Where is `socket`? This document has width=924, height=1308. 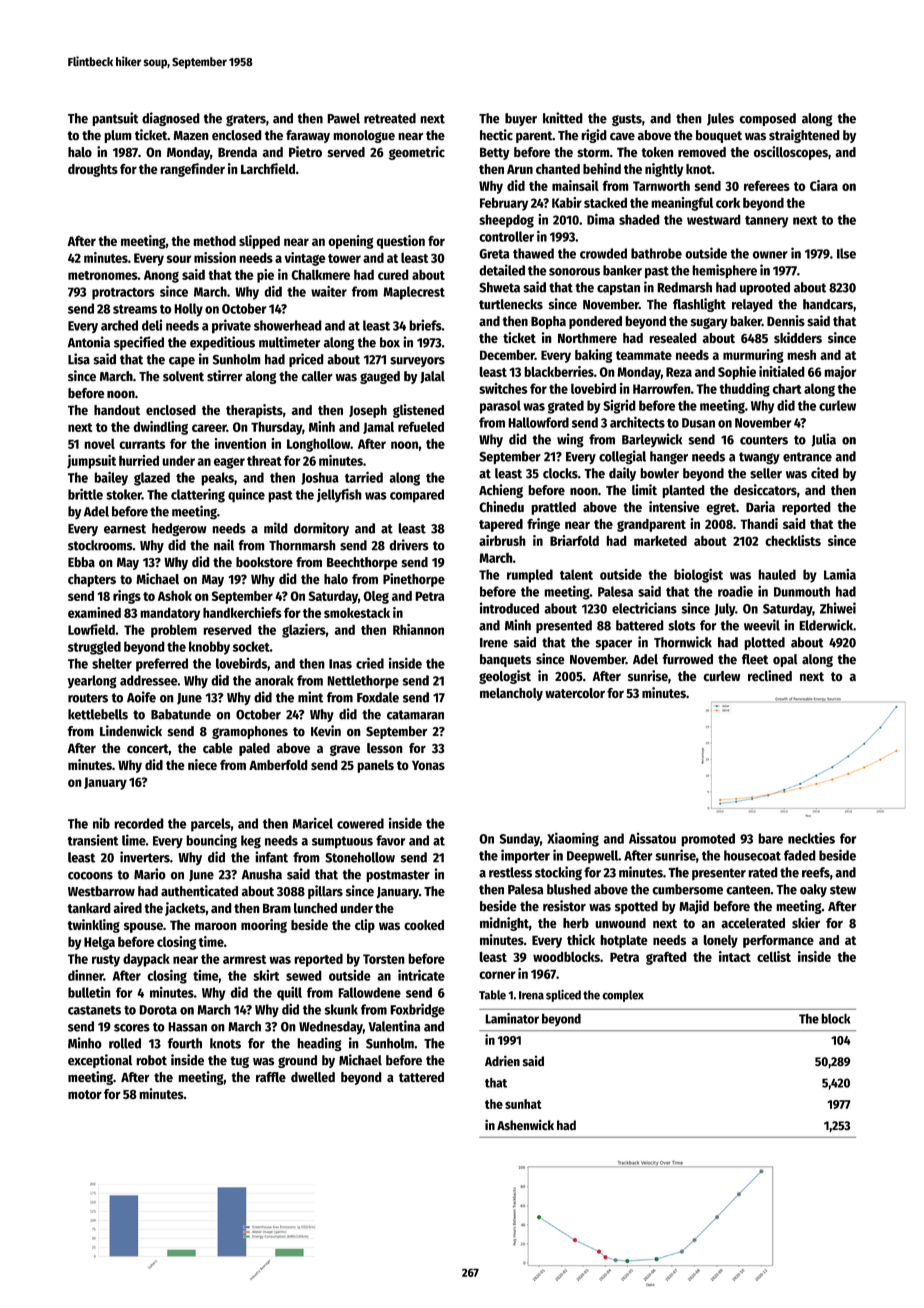 socket is located at coordinates (251, 646).
